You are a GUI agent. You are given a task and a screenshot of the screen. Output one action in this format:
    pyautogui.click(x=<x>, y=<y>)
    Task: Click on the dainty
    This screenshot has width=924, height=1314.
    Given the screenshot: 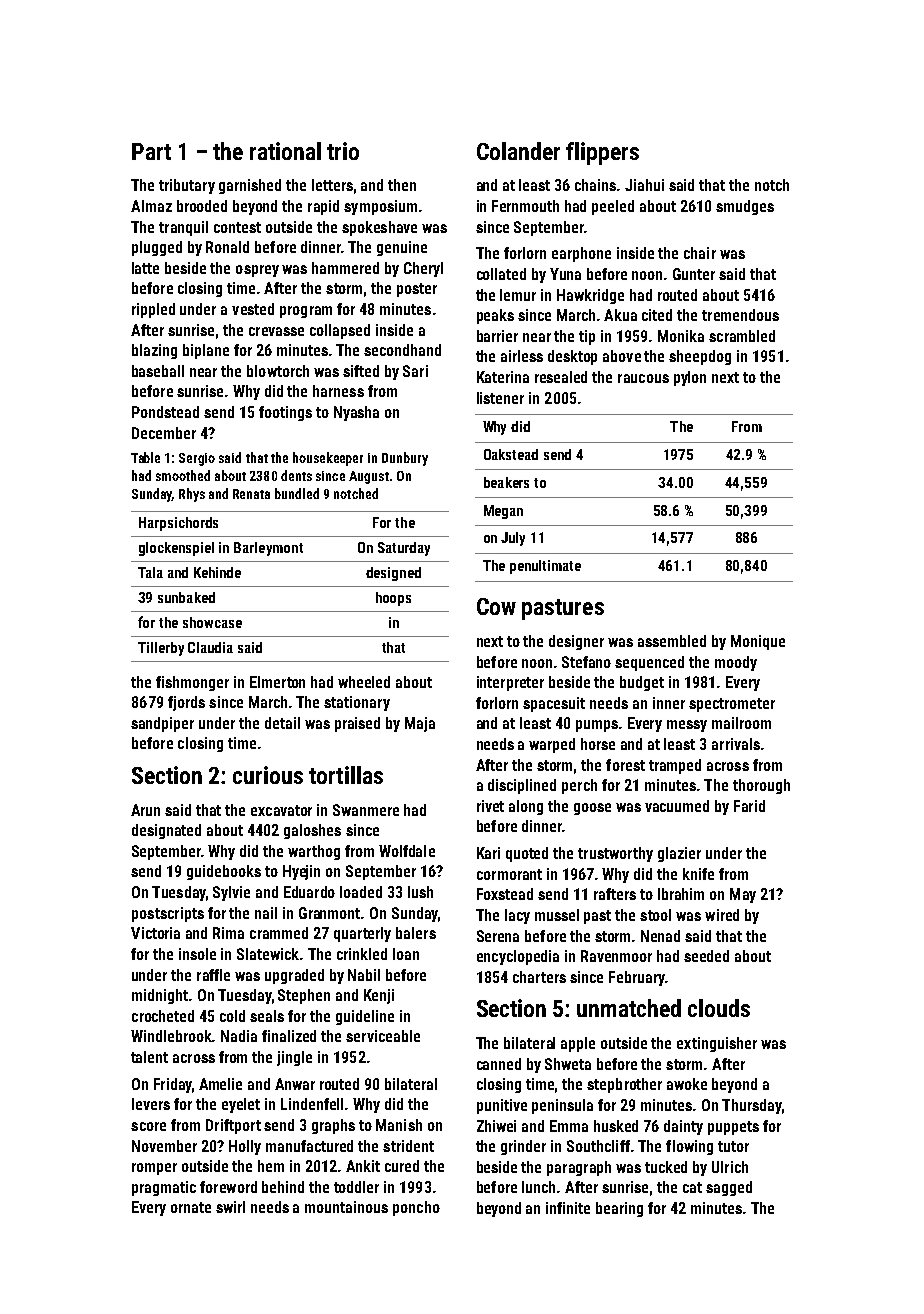 What is the action you would take?
    pyautogui.click(x=683, y=1127)
